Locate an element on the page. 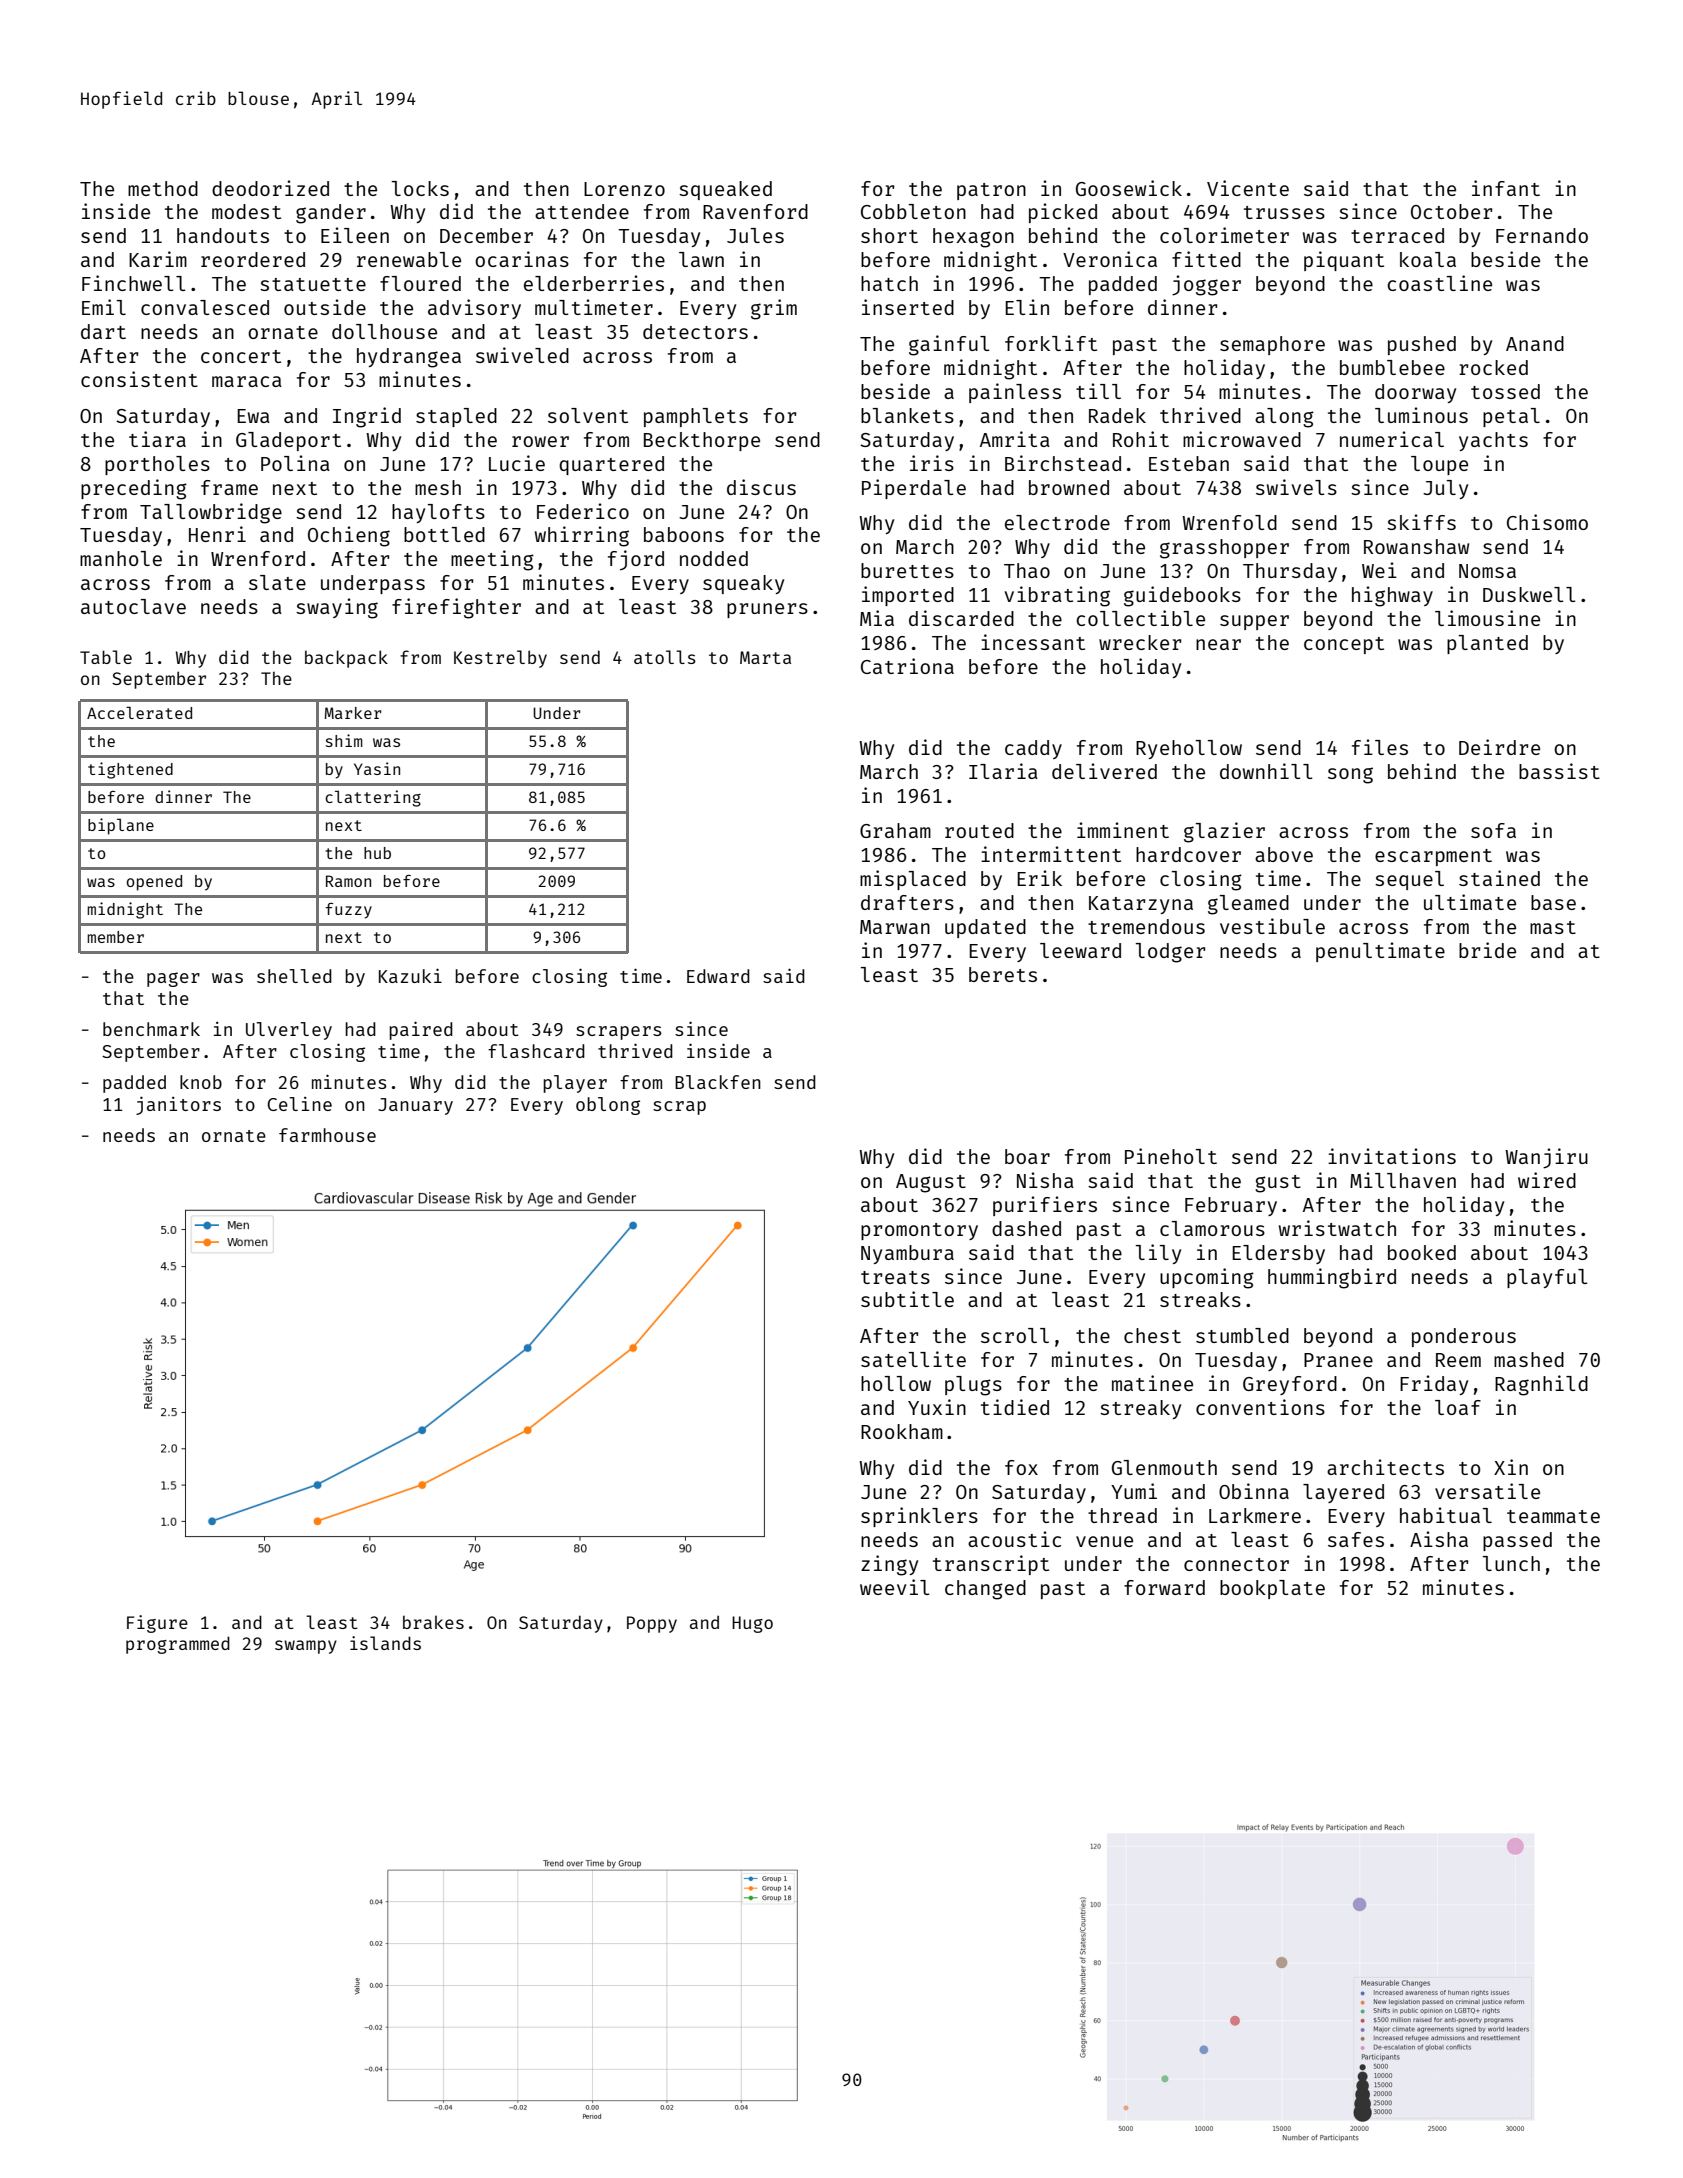  boar is located at coordinates (1027, 1156).
